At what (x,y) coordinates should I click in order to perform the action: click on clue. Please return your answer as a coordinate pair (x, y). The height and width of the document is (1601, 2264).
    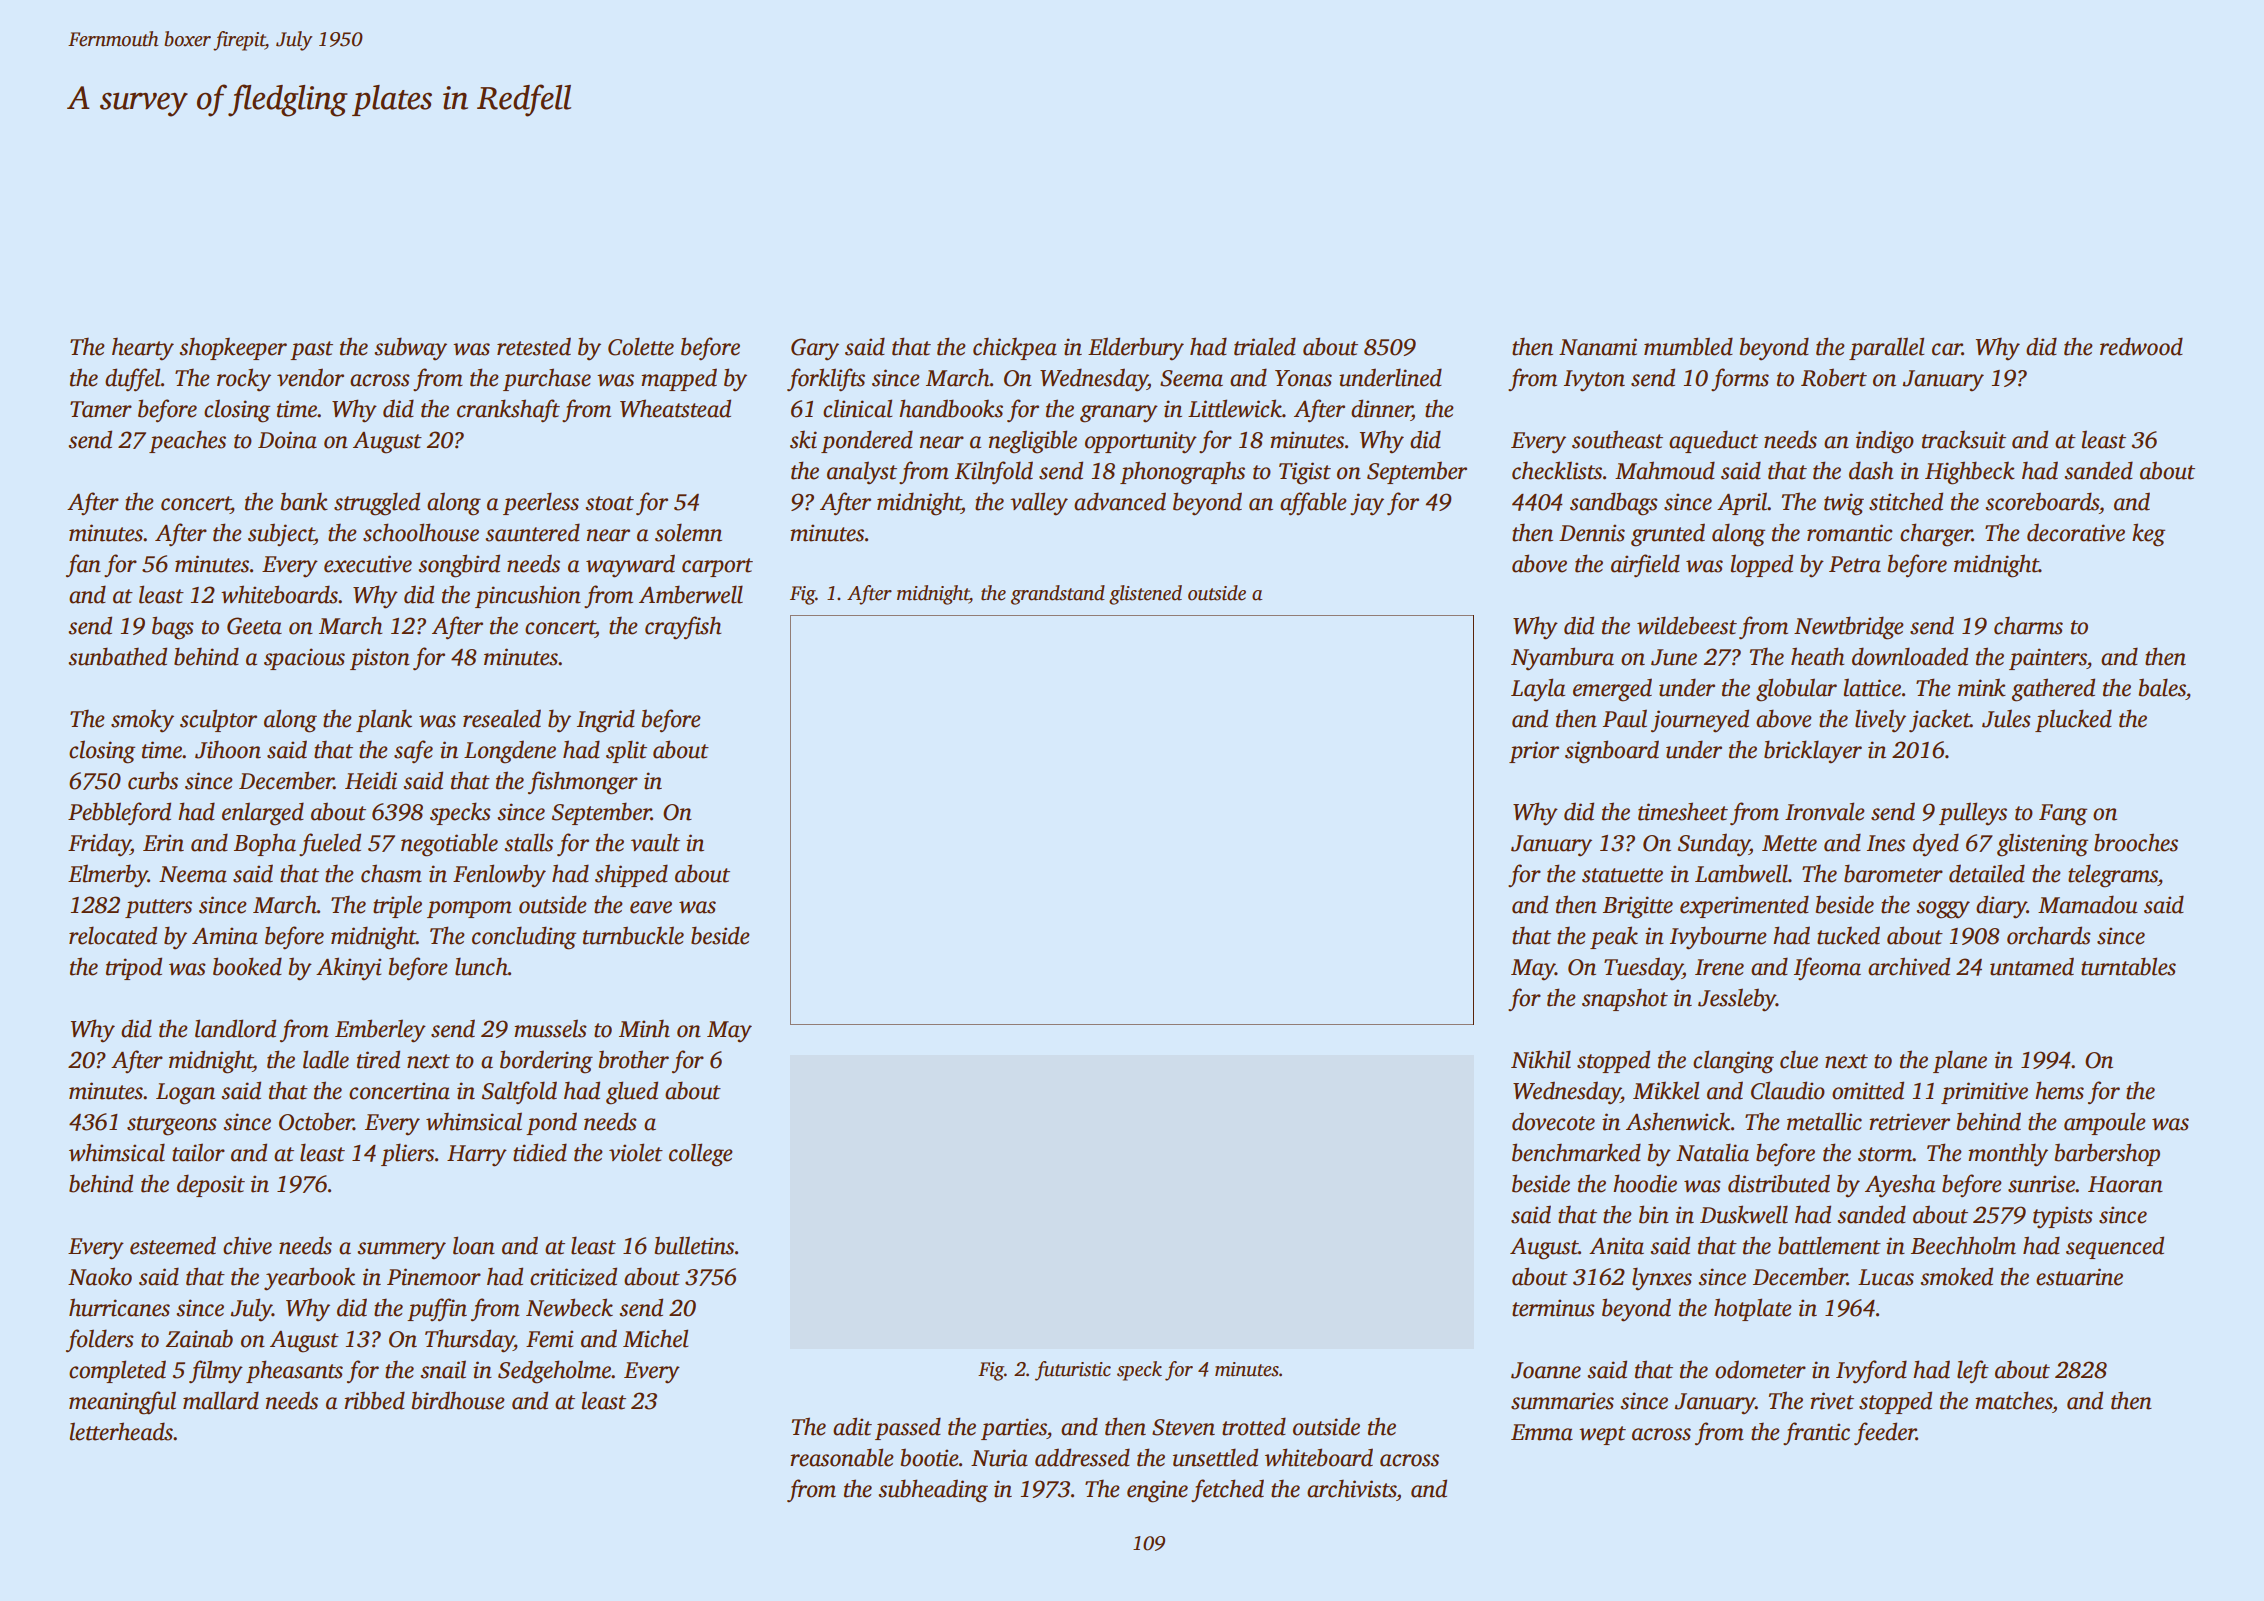
    Looking at the image, I should click on (1799, 1059).
